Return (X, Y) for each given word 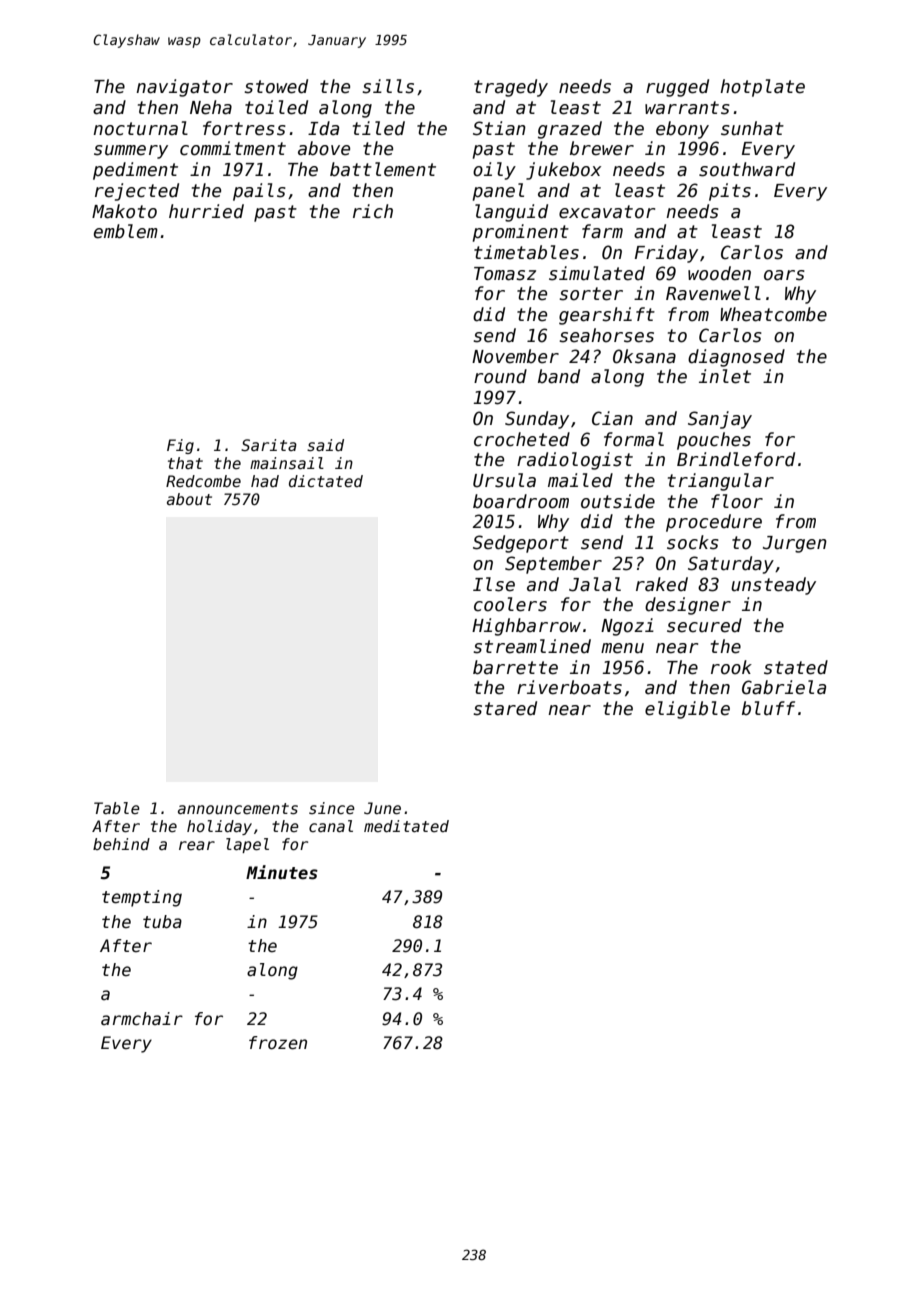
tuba (162, 922)
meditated (406, 826)
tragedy (511, 88)
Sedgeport (521, 544)
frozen (278, 1043)
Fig (180, 446)
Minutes (282, 872)
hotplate (762, 88)
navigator (184, 88)
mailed (580, 480)
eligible (687, 710)
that (185, 463)
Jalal (595, 584)
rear (197, 845)
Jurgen (795, 544)
